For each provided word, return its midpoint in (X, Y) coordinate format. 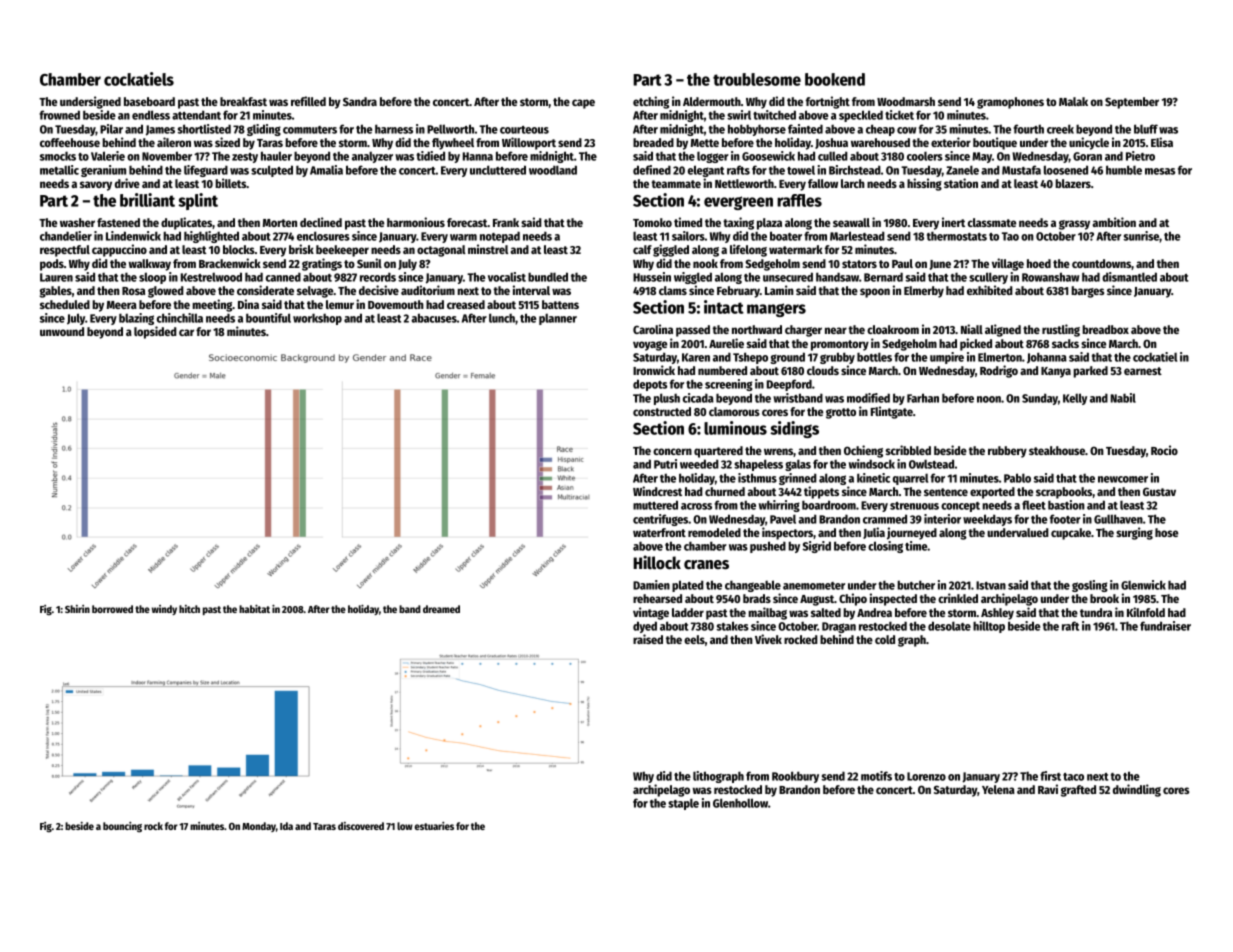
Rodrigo (999, 371)
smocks (58, 156)
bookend (835, 79)
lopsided (155, 332)
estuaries (434, 826)
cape (583, 104)
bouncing (122, 827)
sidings (794, 429)
